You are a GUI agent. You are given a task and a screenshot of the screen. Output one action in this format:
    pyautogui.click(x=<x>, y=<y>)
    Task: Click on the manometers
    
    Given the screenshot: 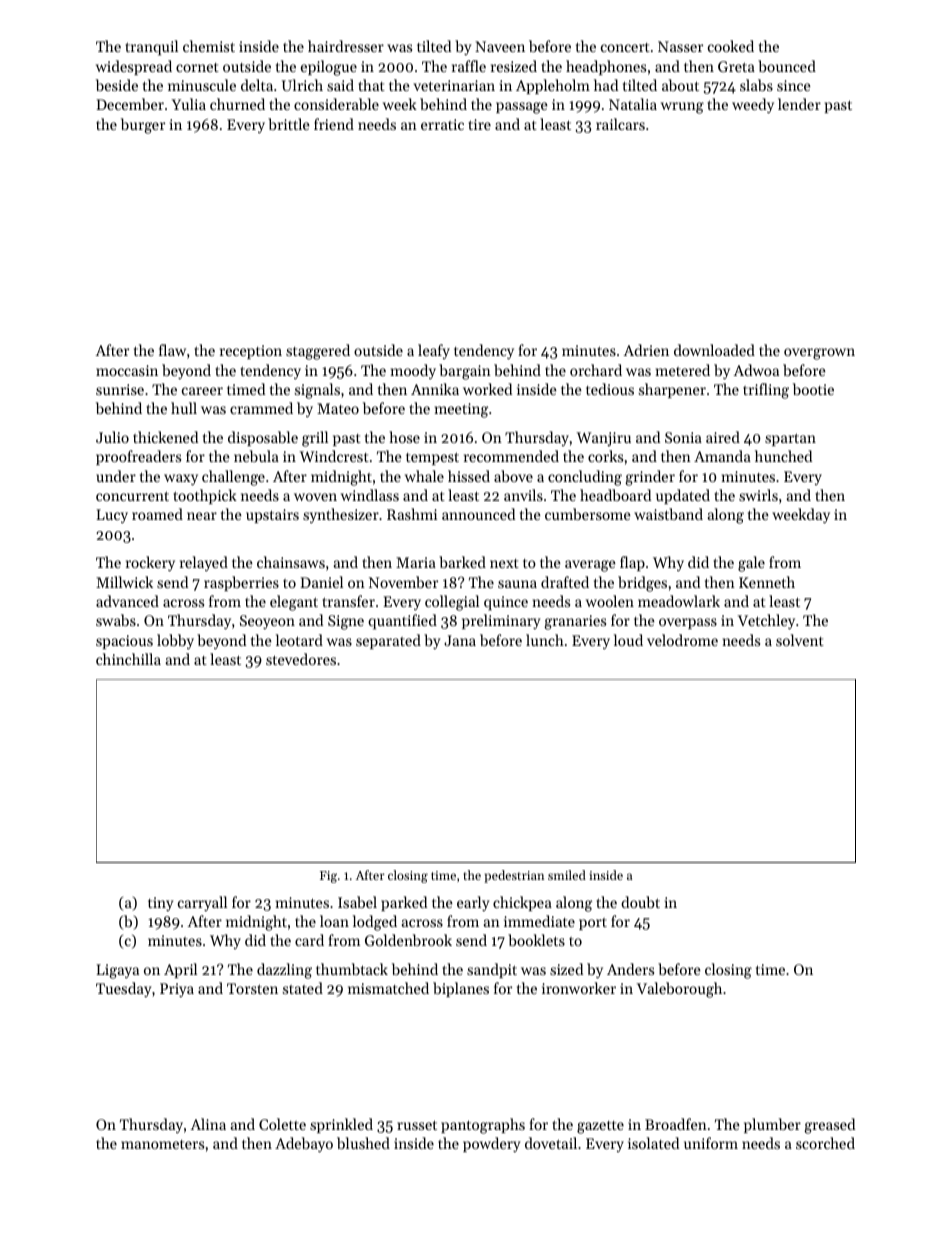 What is the action you would take?
    pyautogui.click(x=162, y=1144)
